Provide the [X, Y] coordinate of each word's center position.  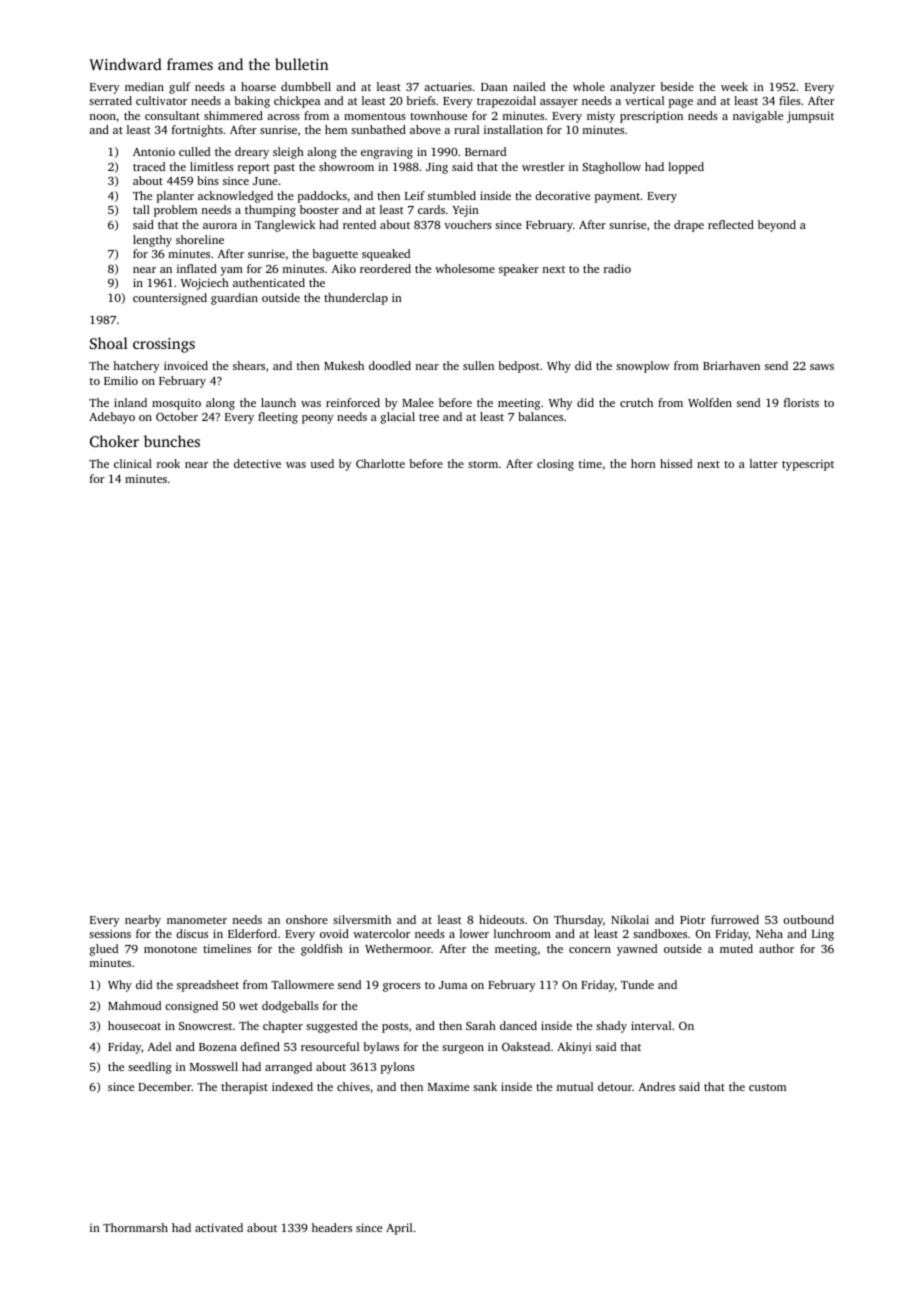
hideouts [501, 919]
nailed [529, 86]
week [734, 86]
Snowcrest [205, 1026]
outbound [808, 919]
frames [190, 64]
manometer [197, 920]
